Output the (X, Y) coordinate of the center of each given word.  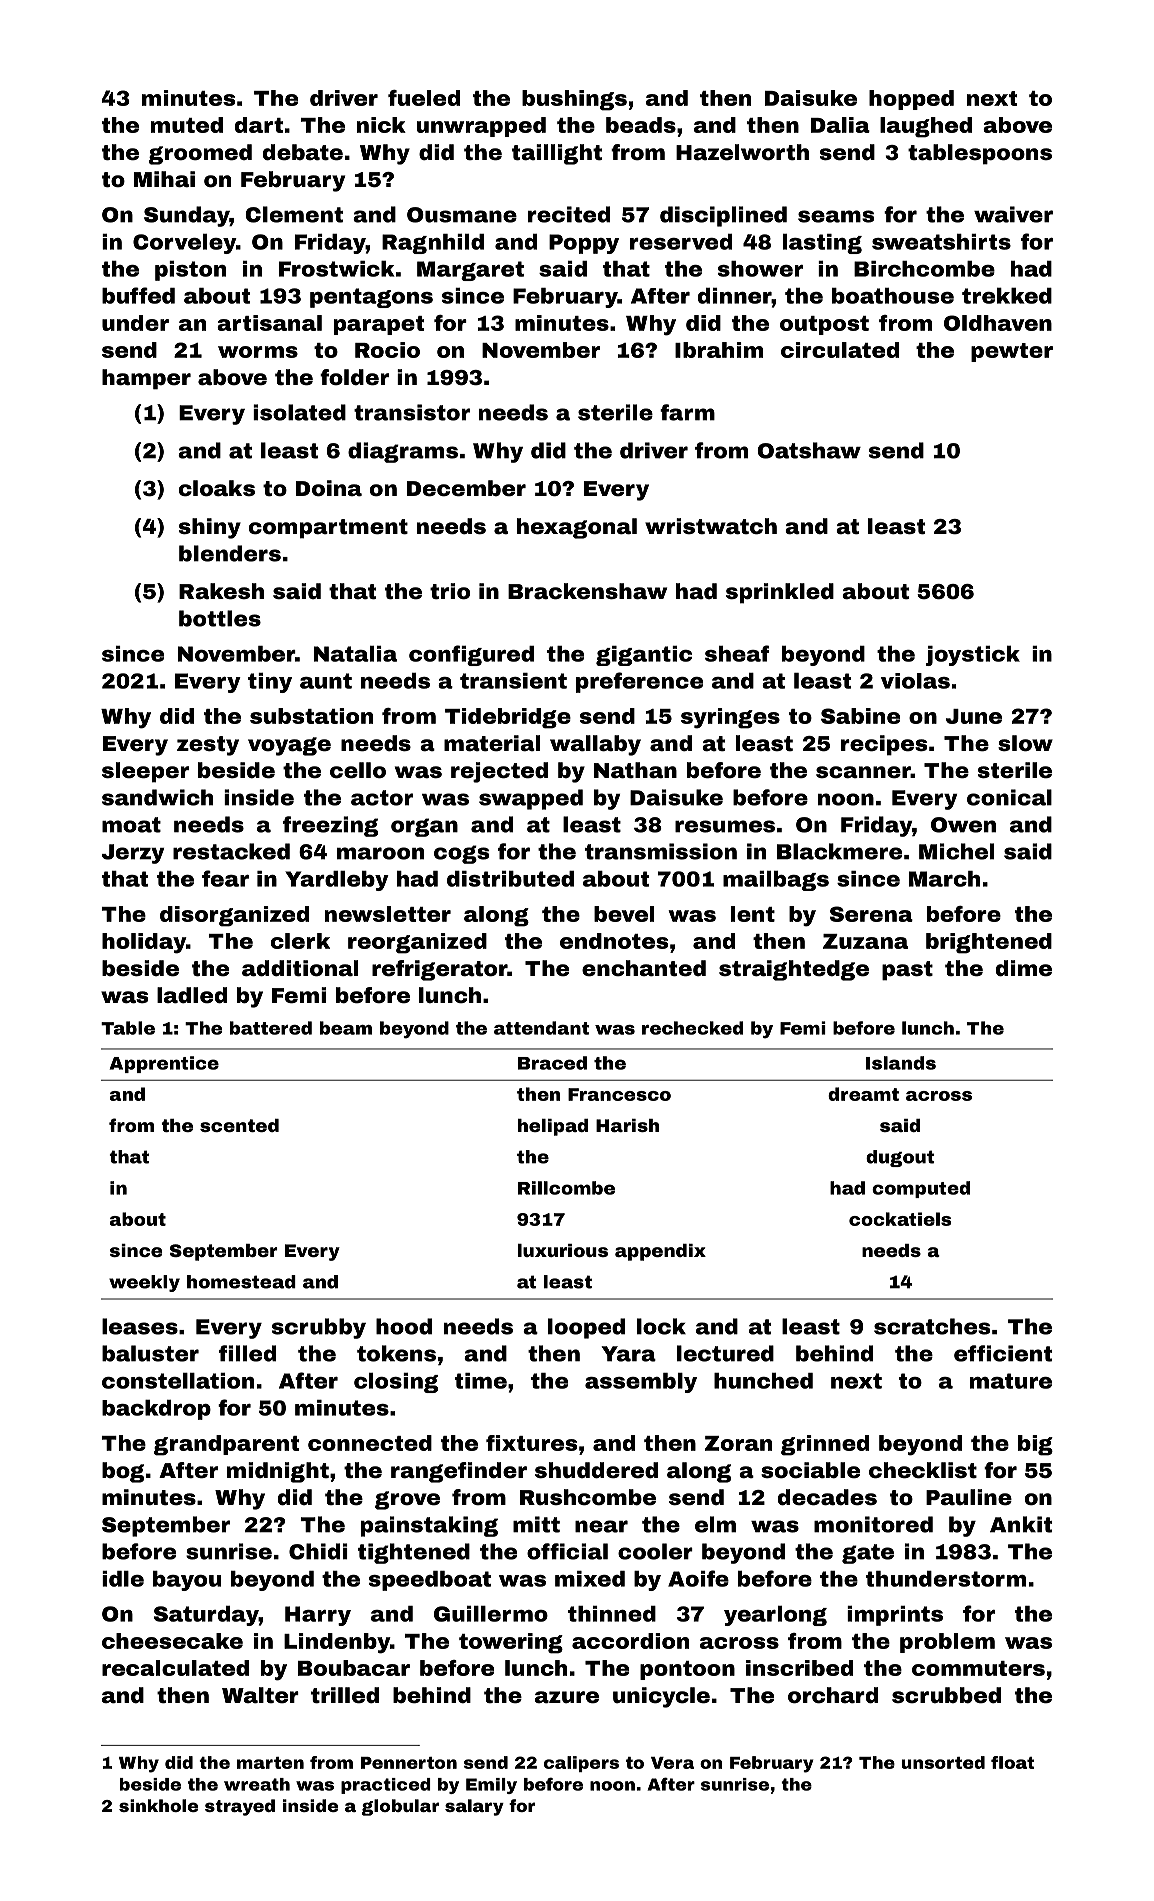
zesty (208, 746)
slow (1025, 743)
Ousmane (462, 215)
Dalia (840, 125)
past (907, 971)
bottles (220, 618)
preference (639, 682)
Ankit (1021, 1524)
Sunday (187, 216)
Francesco (619, 1094)
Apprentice (164, 1064)
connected (370, 1443)
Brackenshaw (587, 591)
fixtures (531, 1443)
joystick (973, 655)
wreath (257, 1784)
